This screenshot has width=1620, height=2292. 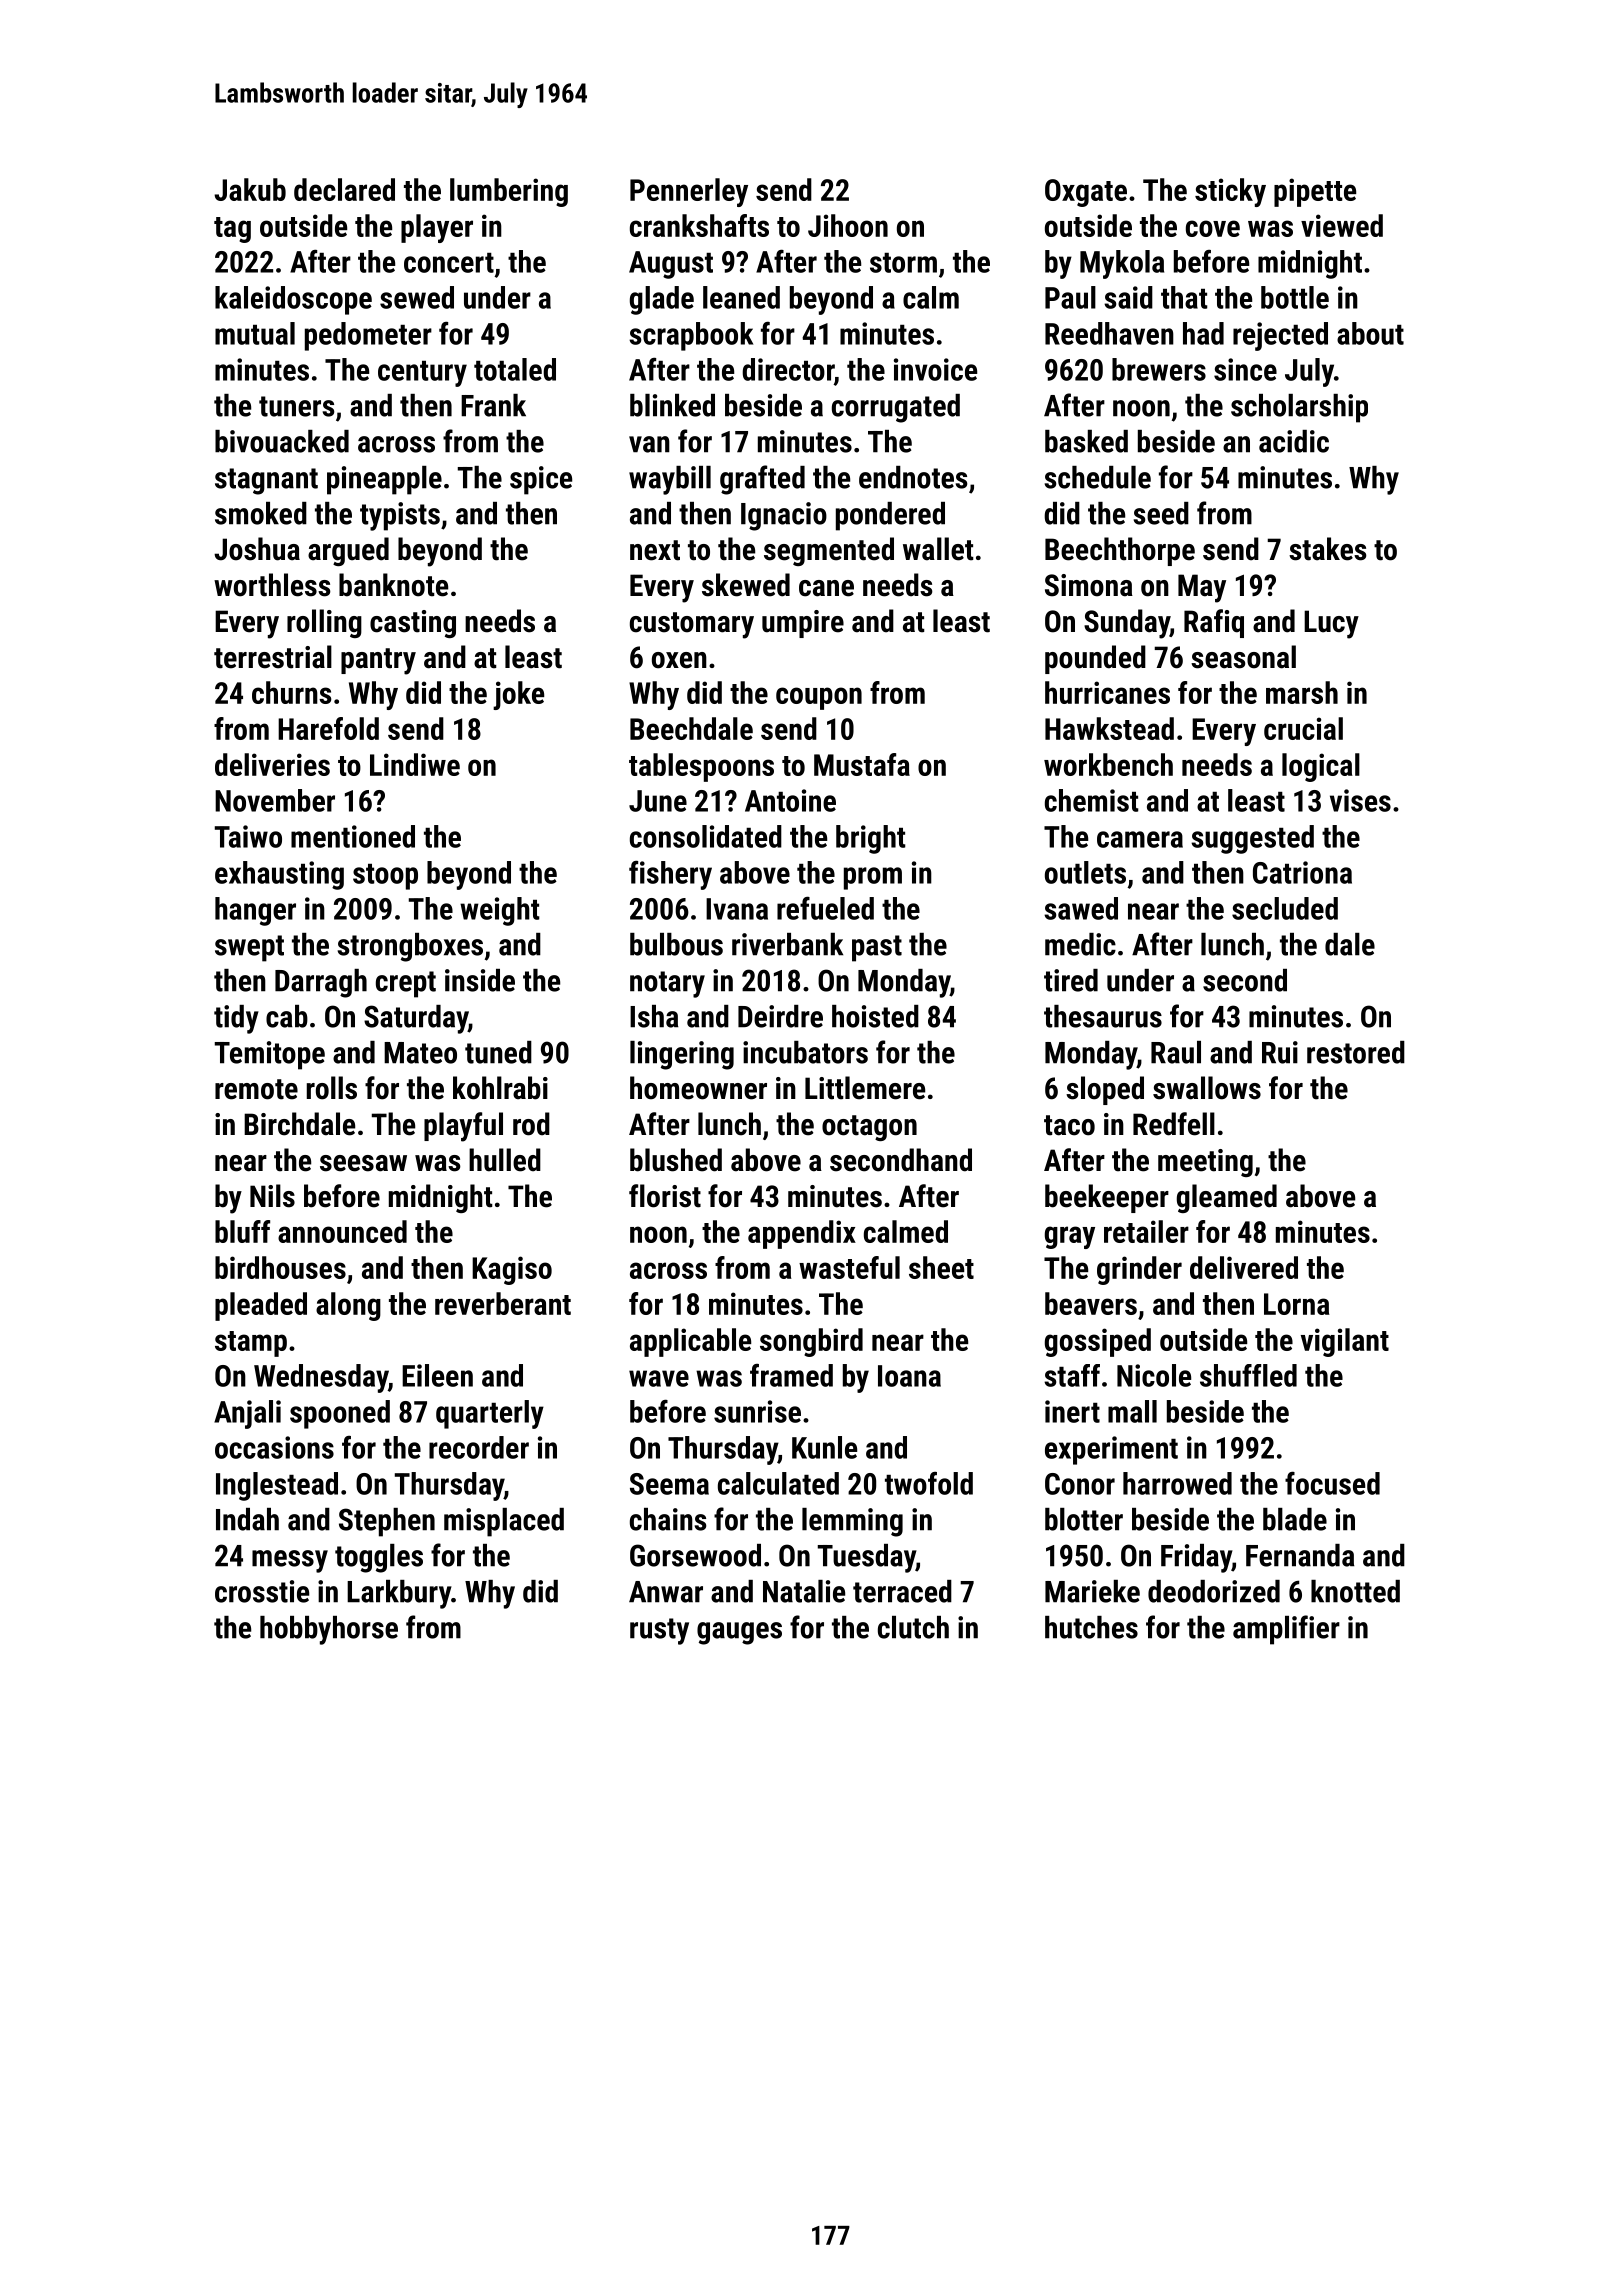 I want to click on hobbyhorse, so click(x=329, y=1630).
